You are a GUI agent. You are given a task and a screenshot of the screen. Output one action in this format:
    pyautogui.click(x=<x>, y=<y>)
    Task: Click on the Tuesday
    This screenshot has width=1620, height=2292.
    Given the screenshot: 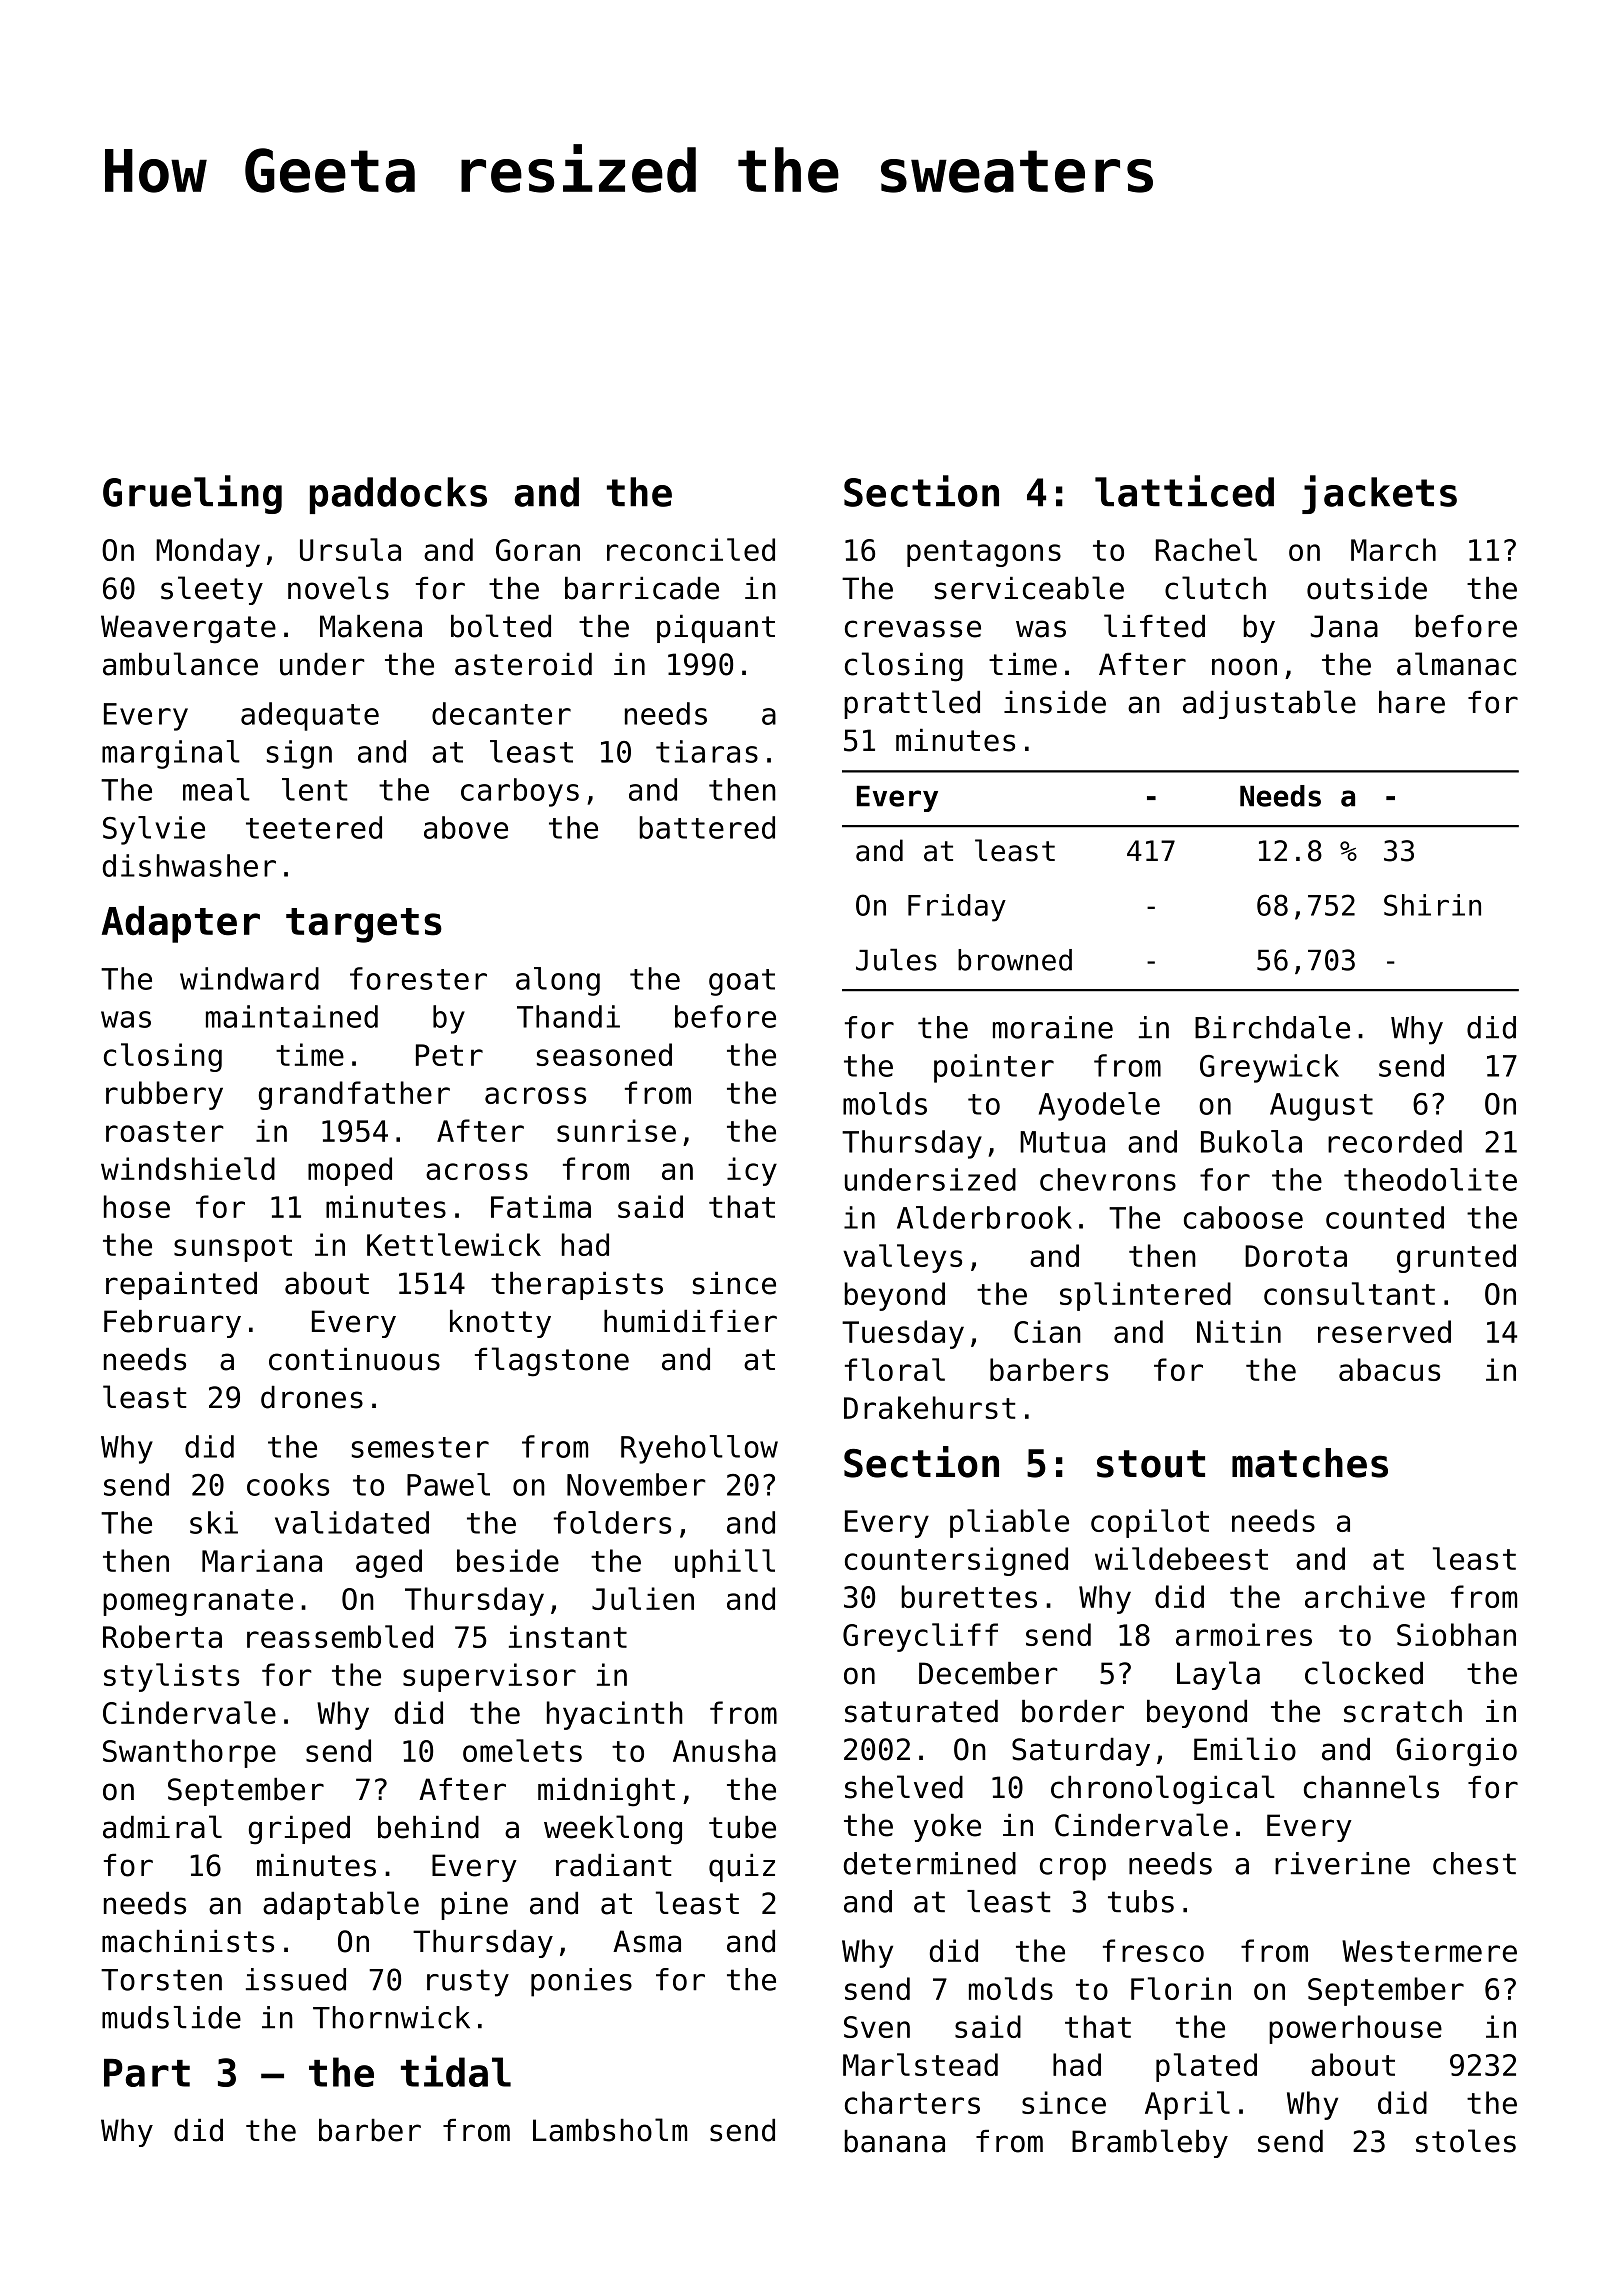 What is the action you would take?
    pyautogui.click(x=903, y=1334)
